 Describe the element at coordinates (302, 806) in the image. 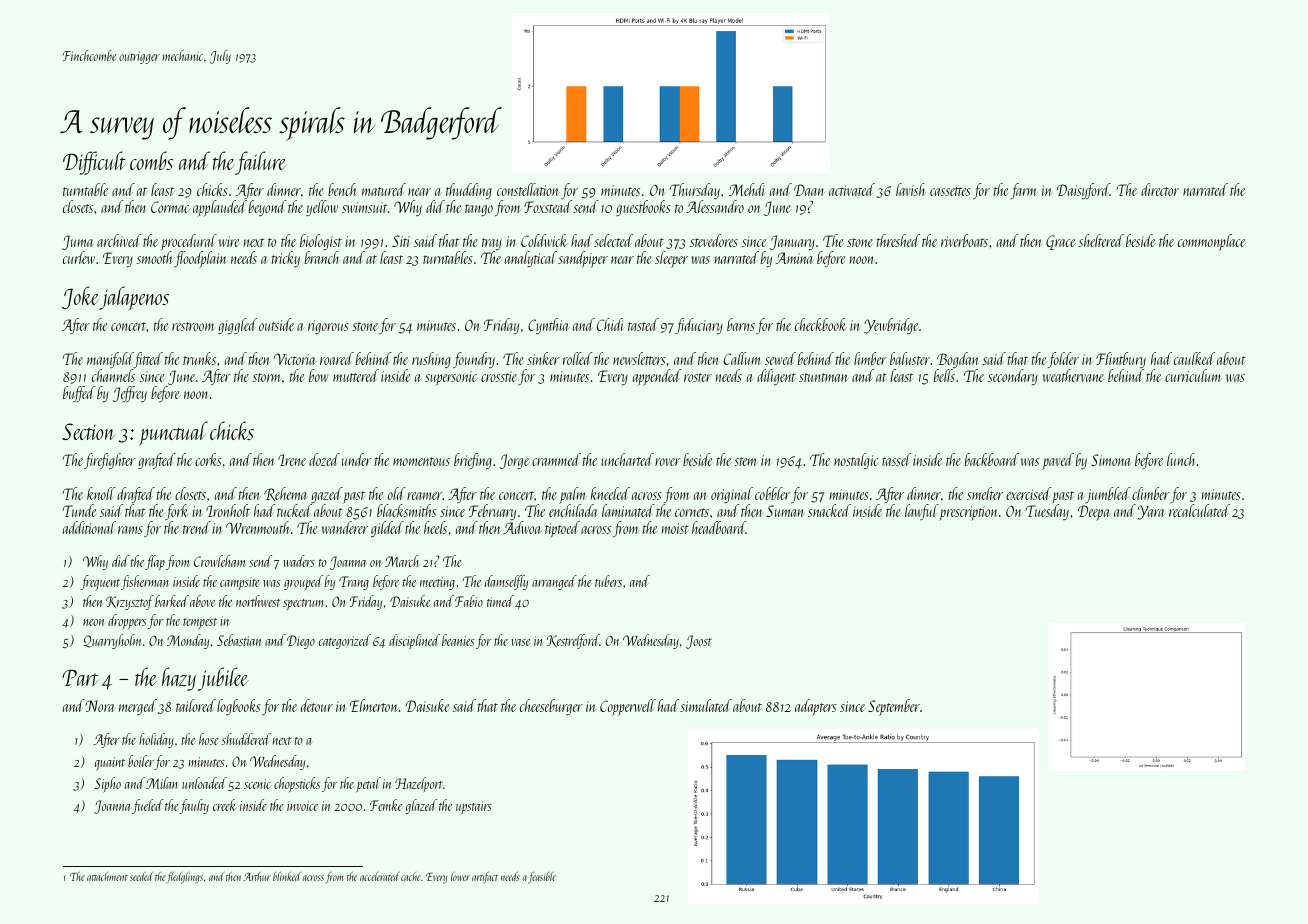

I see `invoice` at that location.
